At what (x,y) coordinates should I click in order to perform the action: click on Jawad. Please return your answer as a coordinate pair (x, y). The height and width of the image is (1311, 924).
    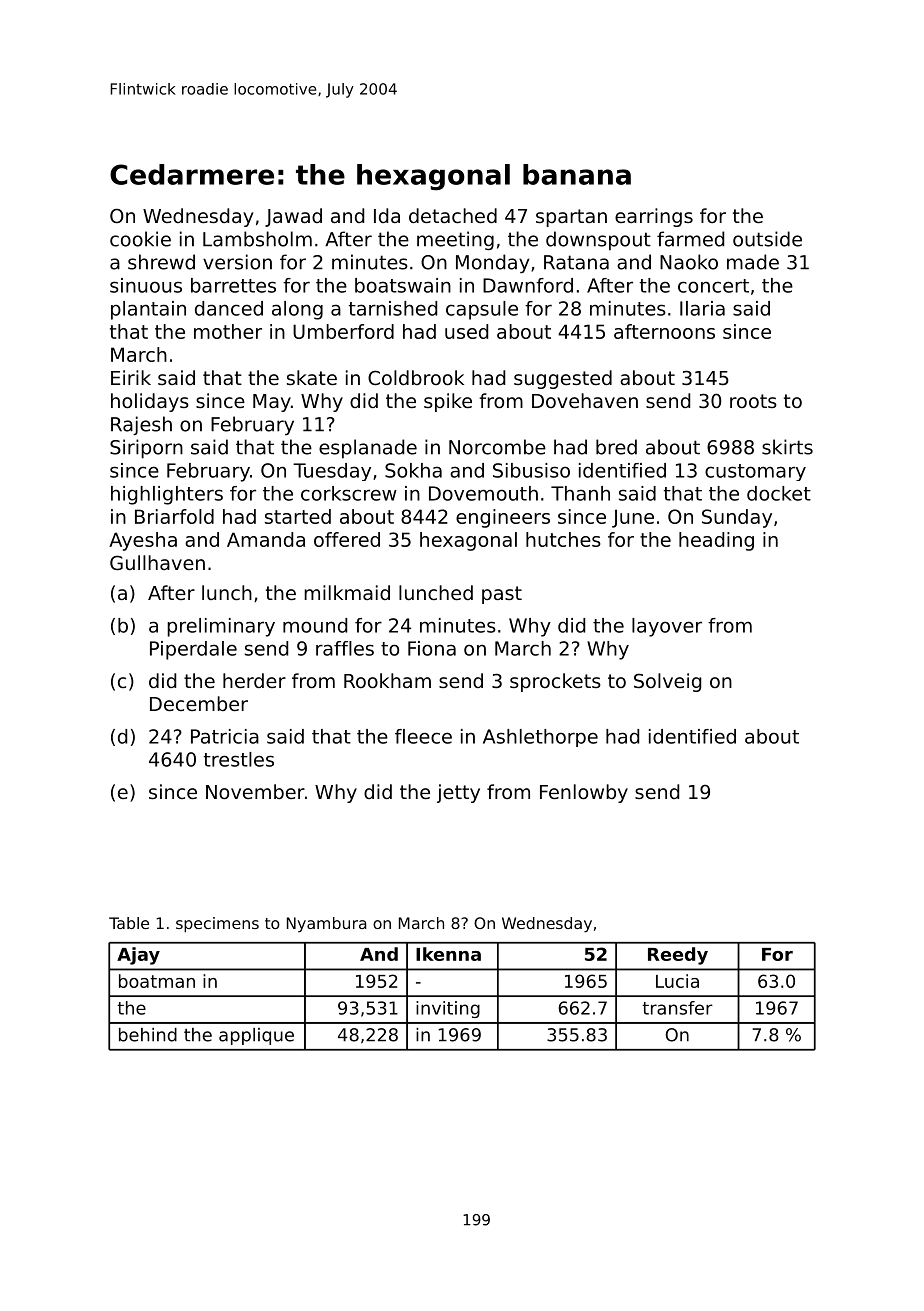
    Looking at the image, I should click on (293, 217).
